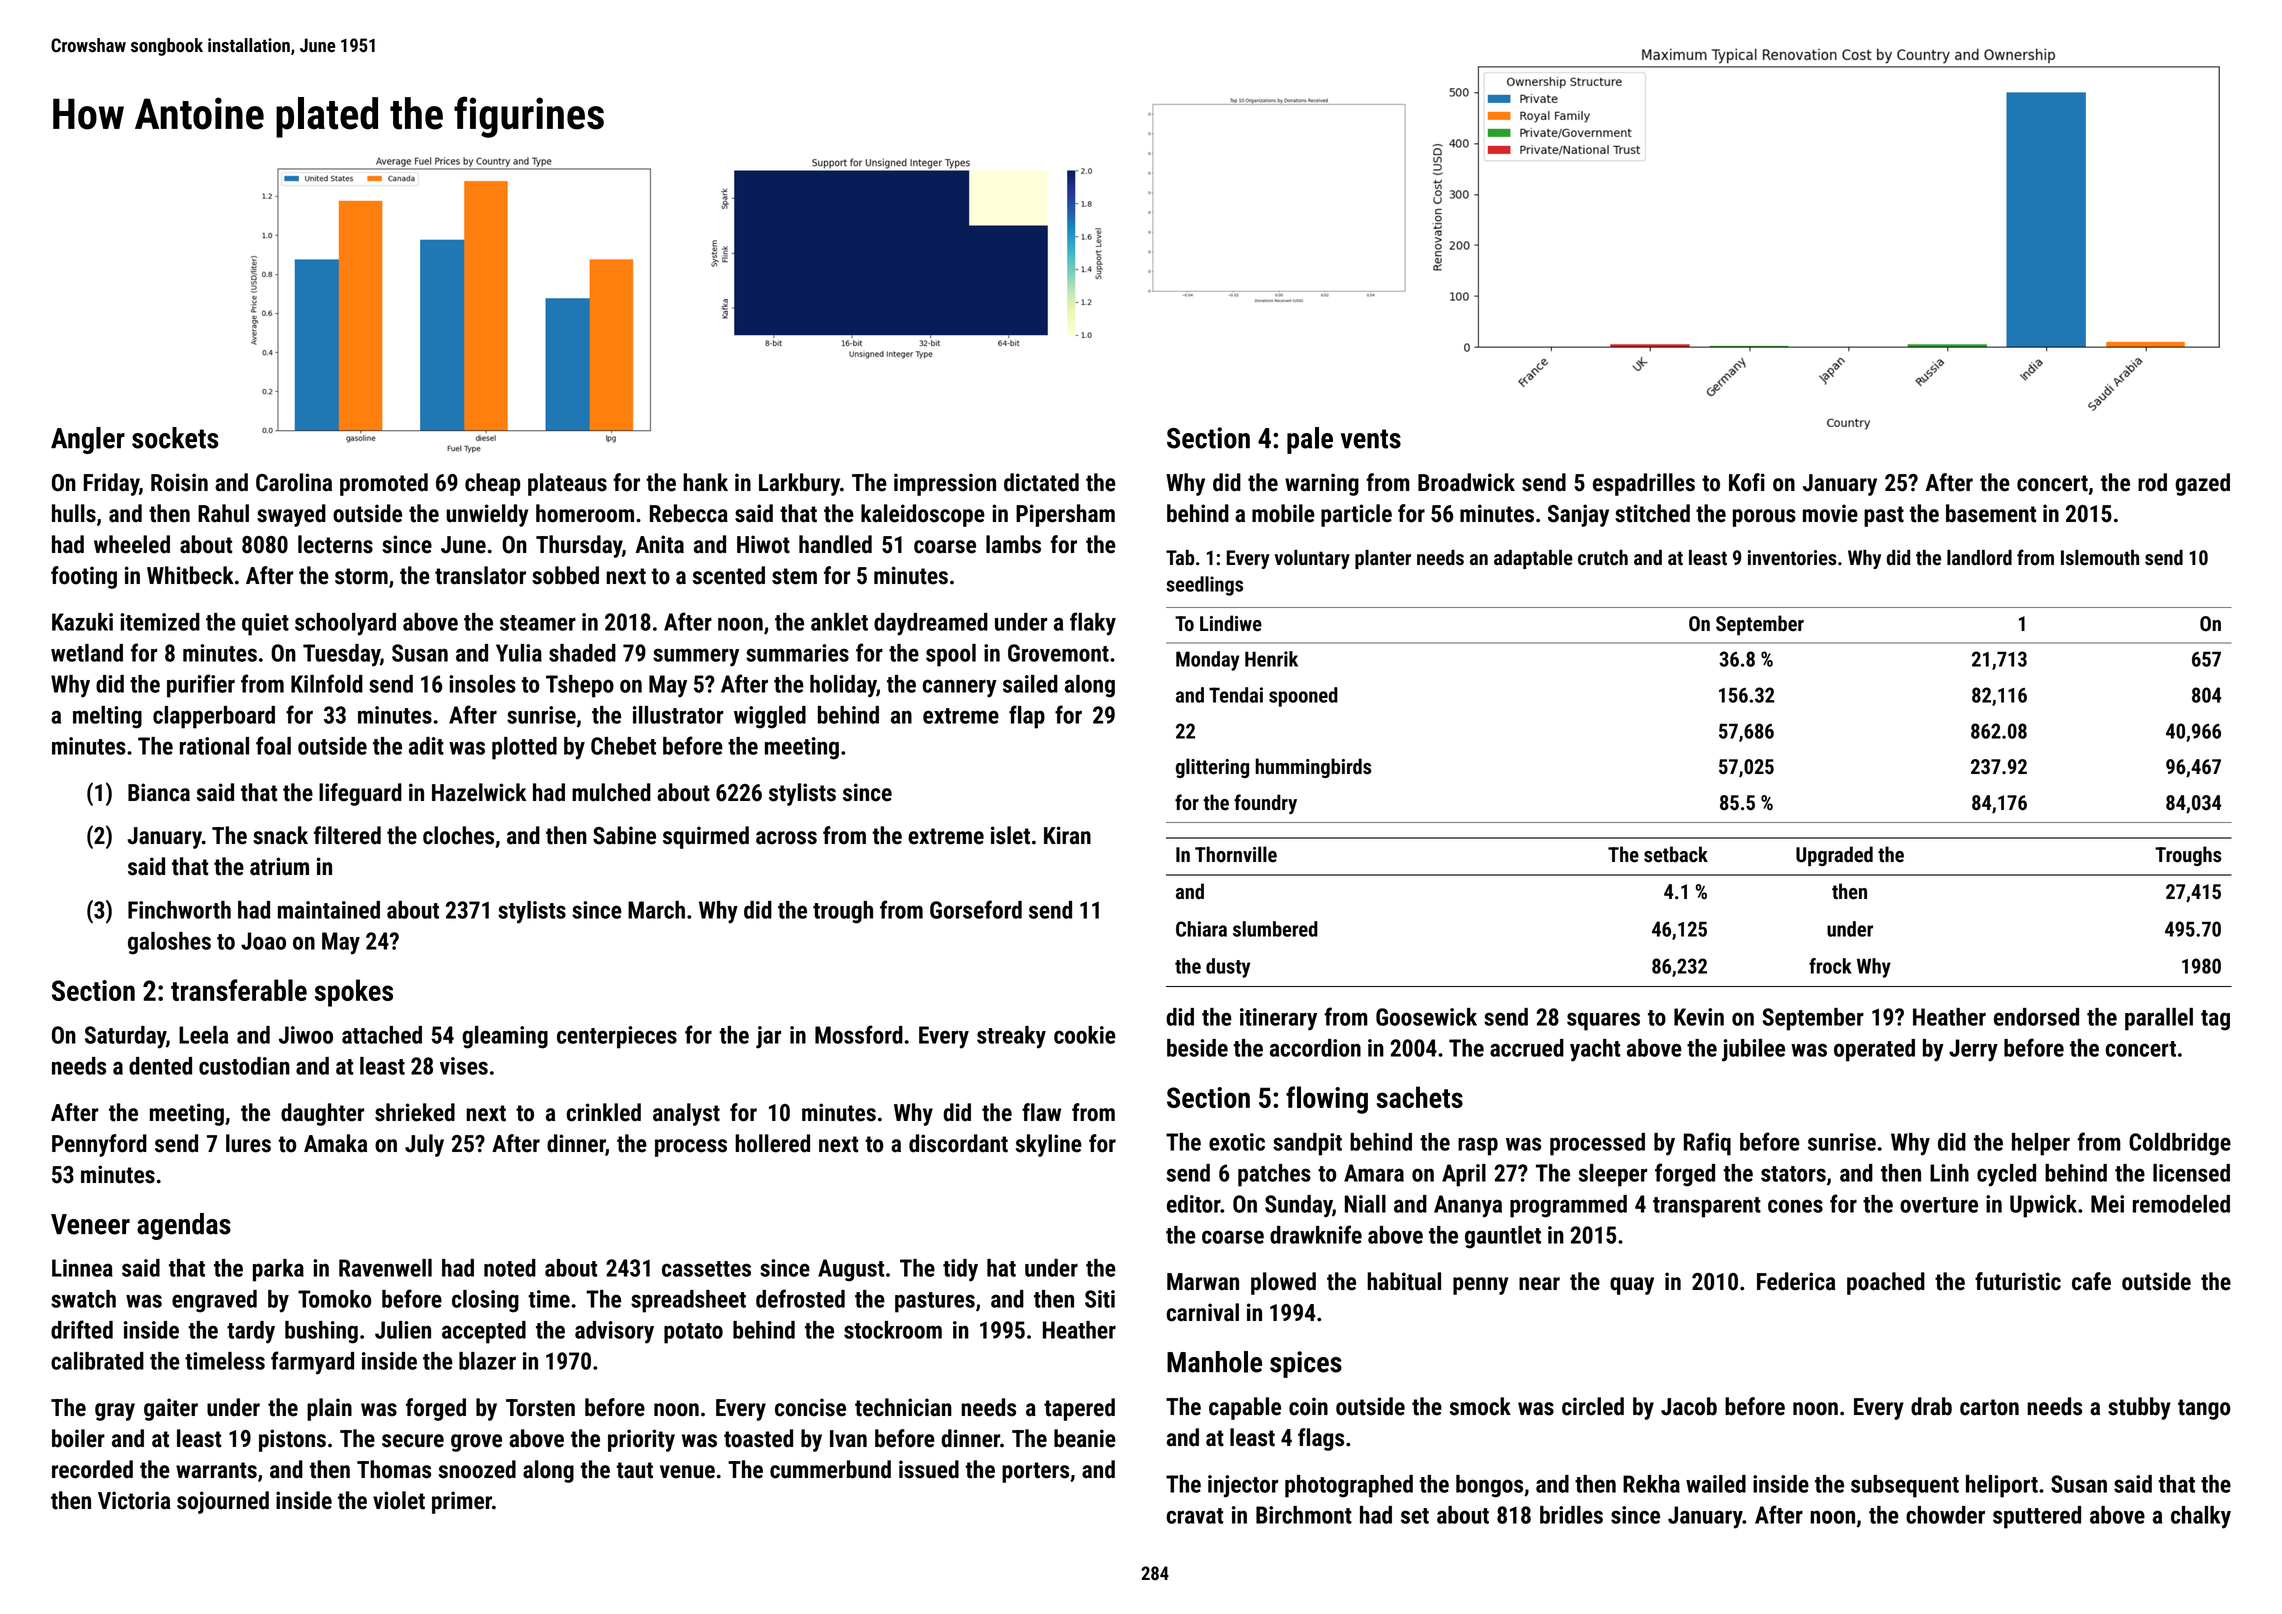 This screenshot has width=2282, height=1614. What do you see at coordinates (1304, 1515) in the screenshot?
I see `Birchmont` at bounding box center [1304, 1515].
